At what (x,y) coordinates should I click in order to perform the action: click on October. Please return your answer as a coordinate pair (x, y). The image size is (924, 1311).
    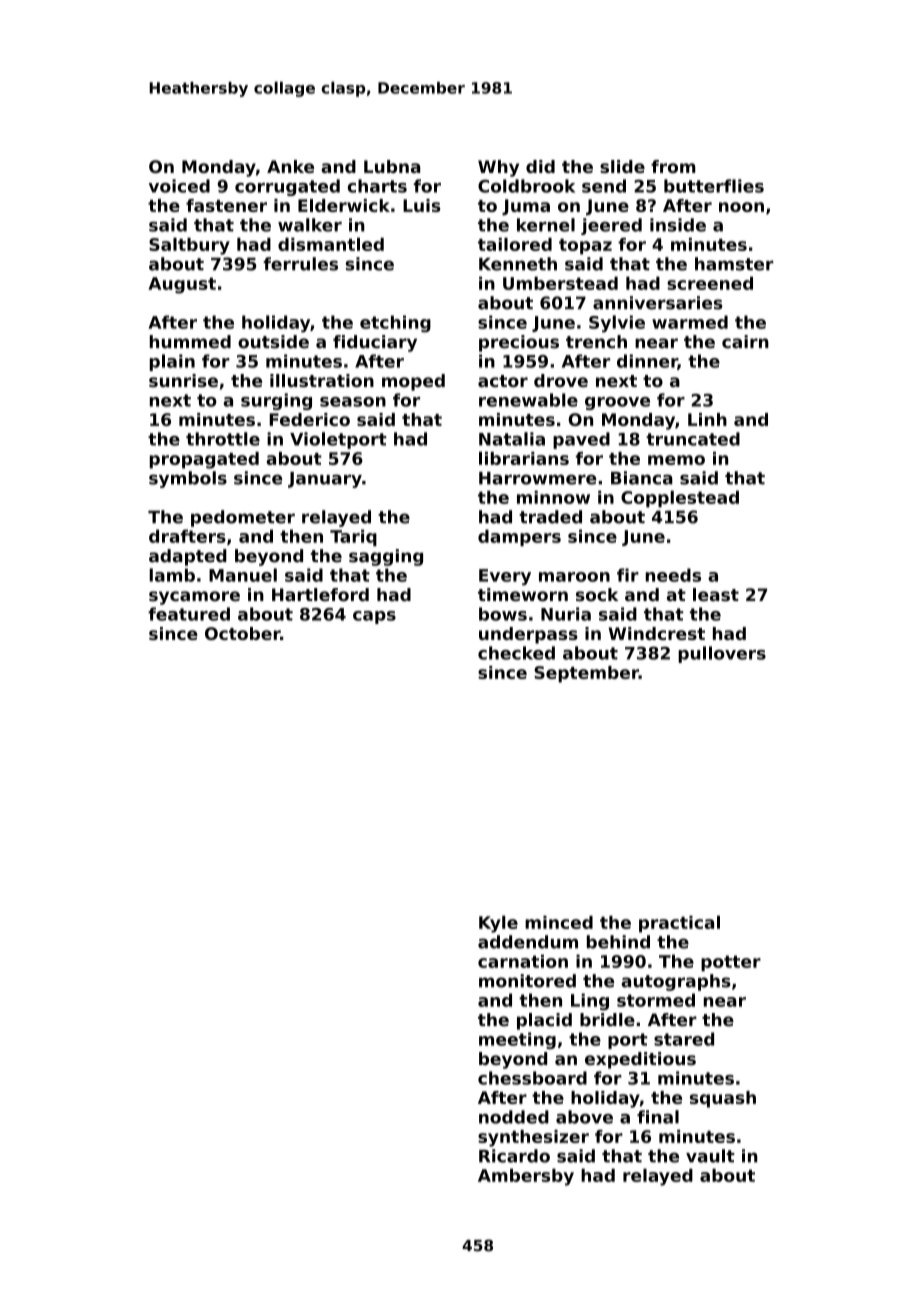
    Looking at the image, I should click on (242, 633).
